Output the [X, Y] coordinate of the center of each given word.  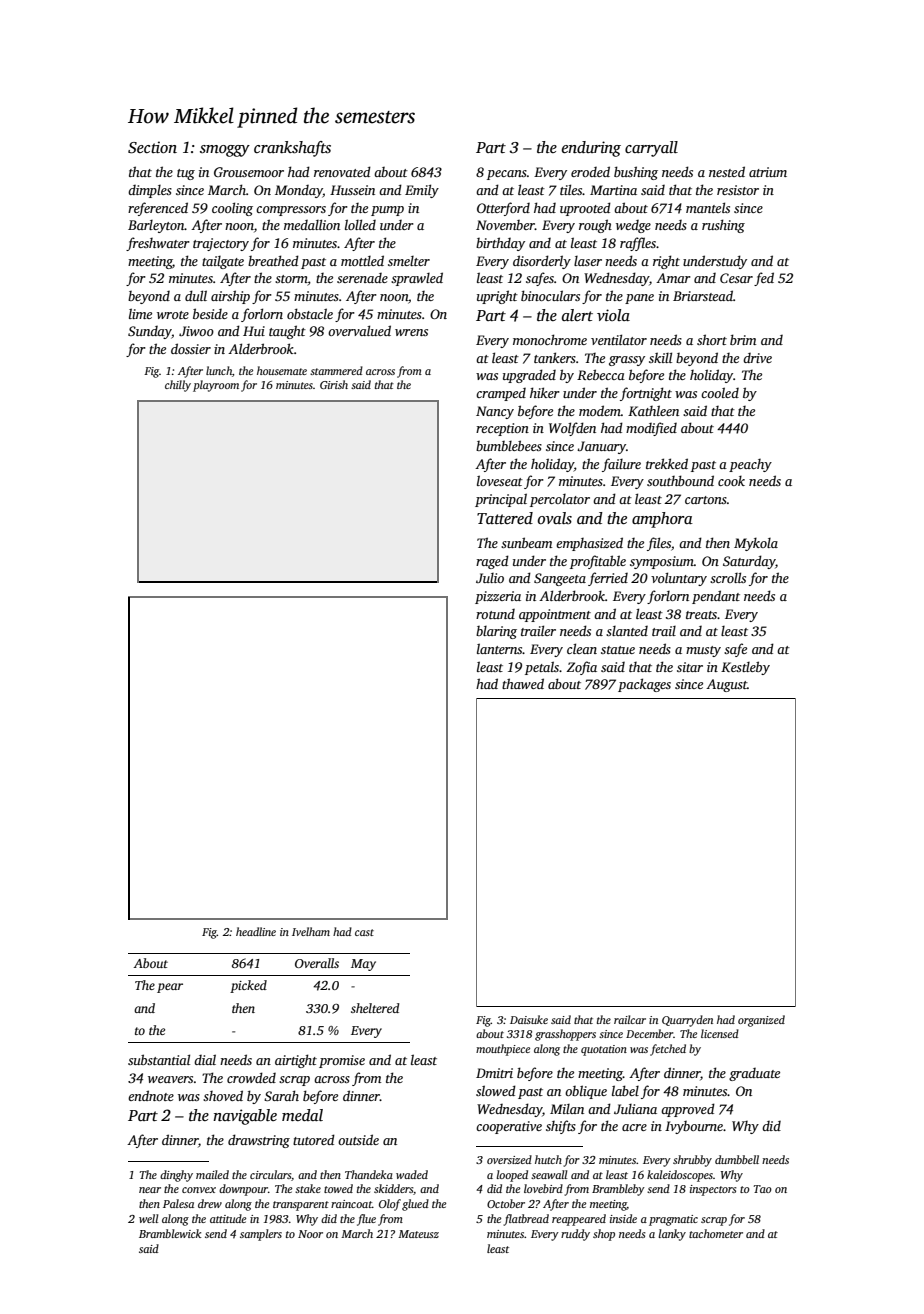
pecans [507, 175]
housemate [282, 370]
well [148, 1218]
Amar [673, 278]
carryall [651, 149]
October [506, 1203]
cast [364, 932]
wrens [411, 332]
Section [152, 147]
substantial [159, 1059]
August [726, 685]
